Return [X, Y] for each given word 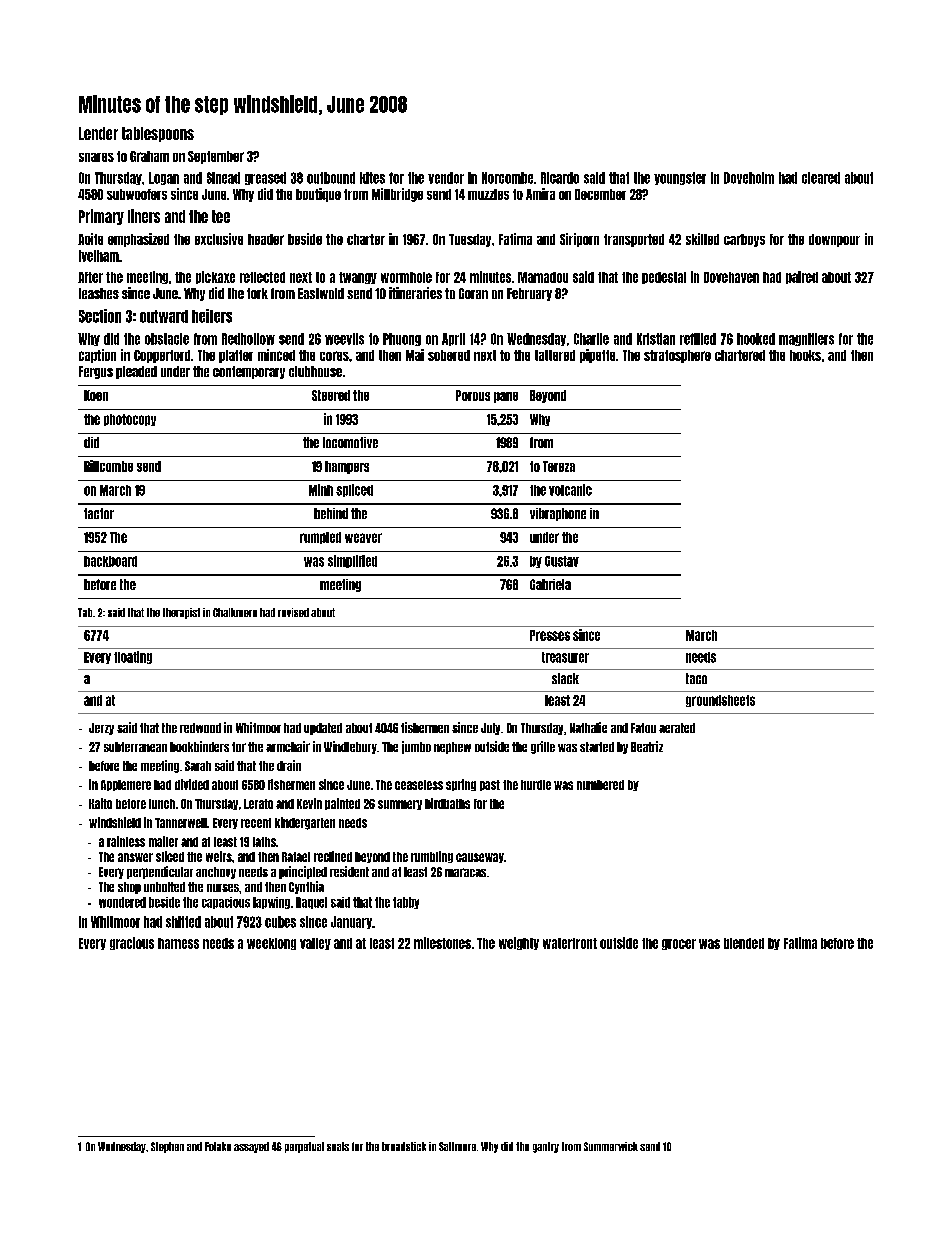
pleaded [136, 372]
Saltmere [457, 1146]
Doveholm [749, 178]
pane [506, 397]
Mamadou [543, 277]
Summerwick [611, 1146]
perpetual [304, 1147]
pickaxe [215, 277]
